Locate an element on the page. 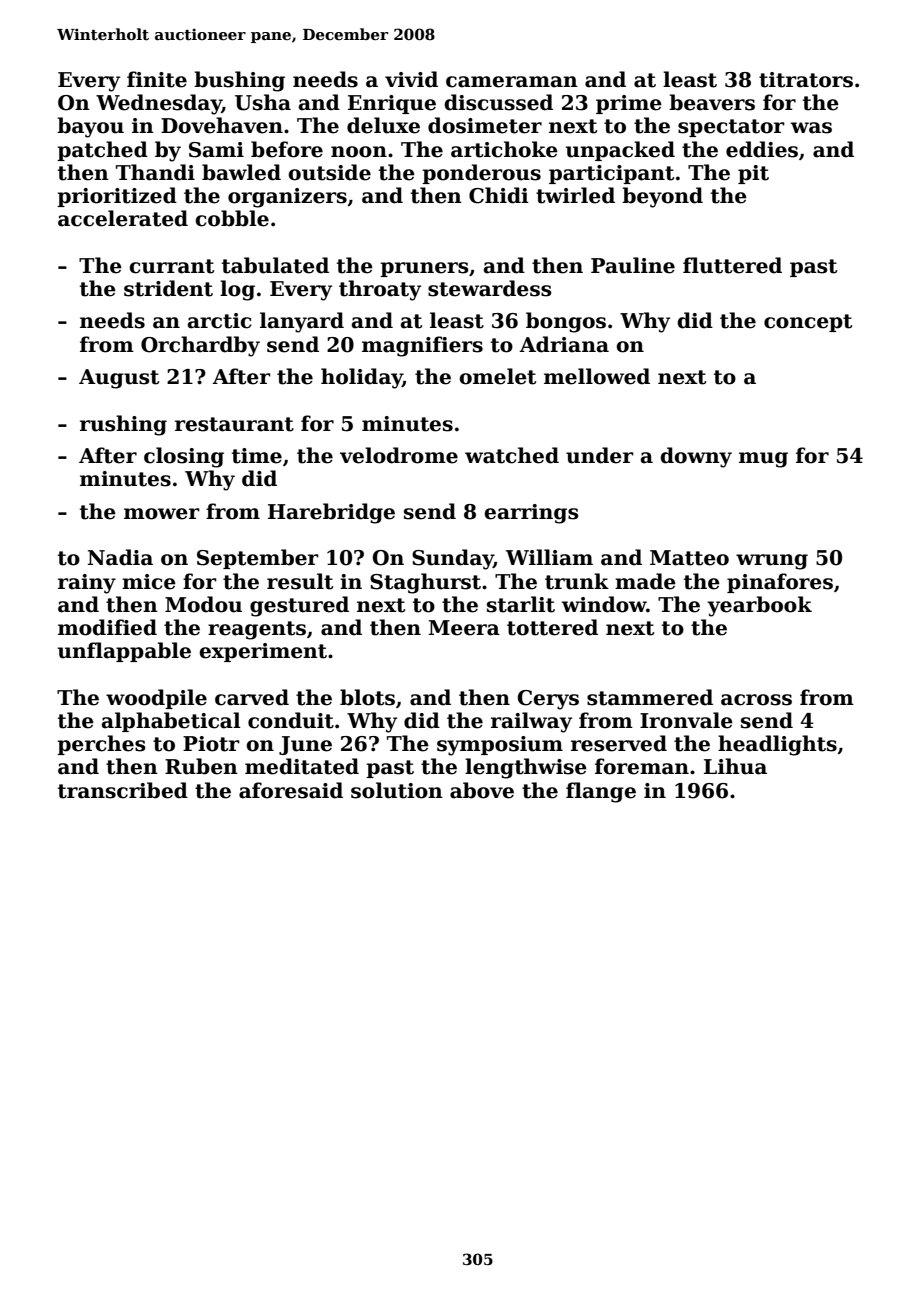  titrators is located at coordinates (806, 80).
